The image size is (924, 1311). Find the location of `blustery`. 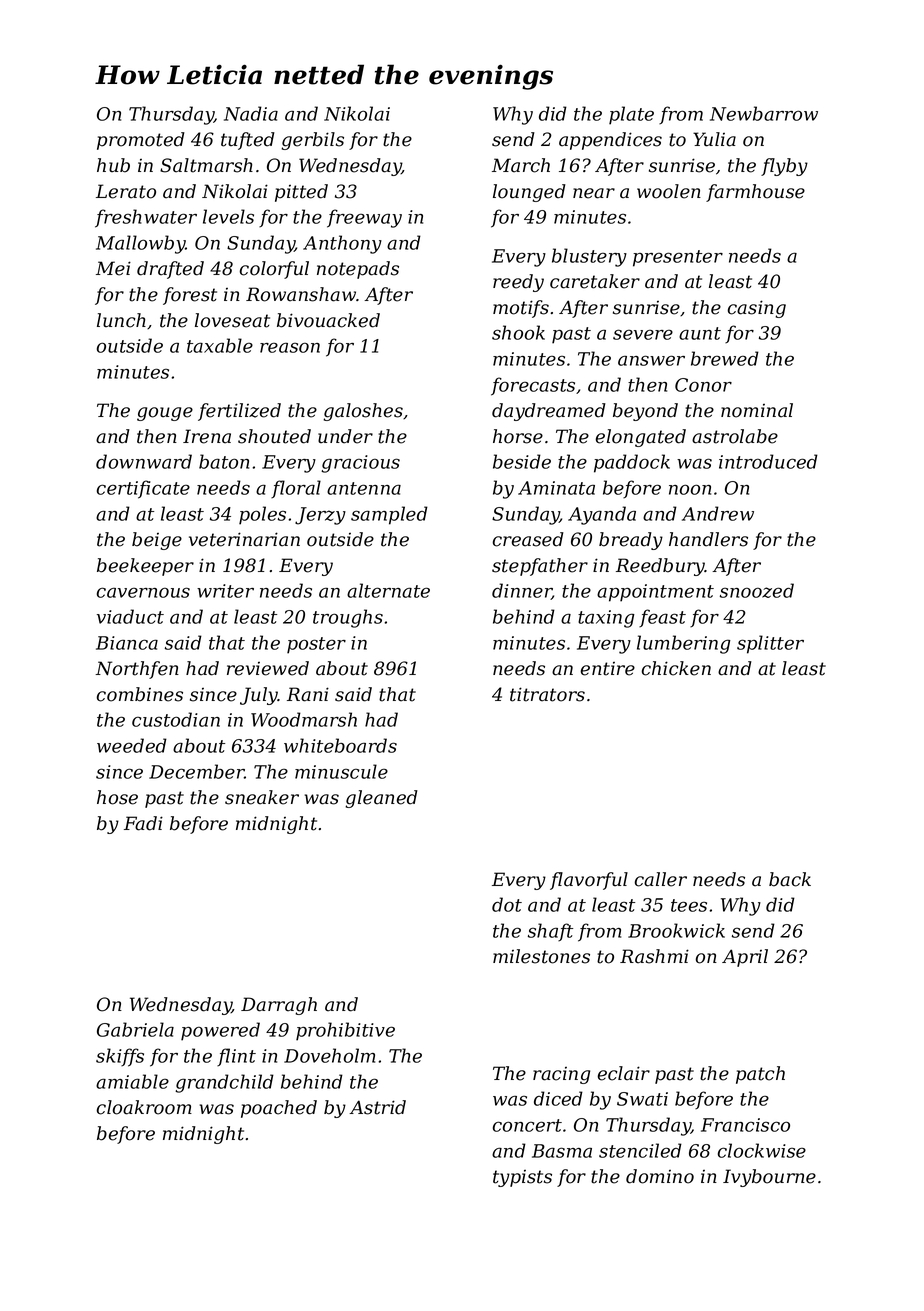

blustery is located at coordinates (589, 257).
